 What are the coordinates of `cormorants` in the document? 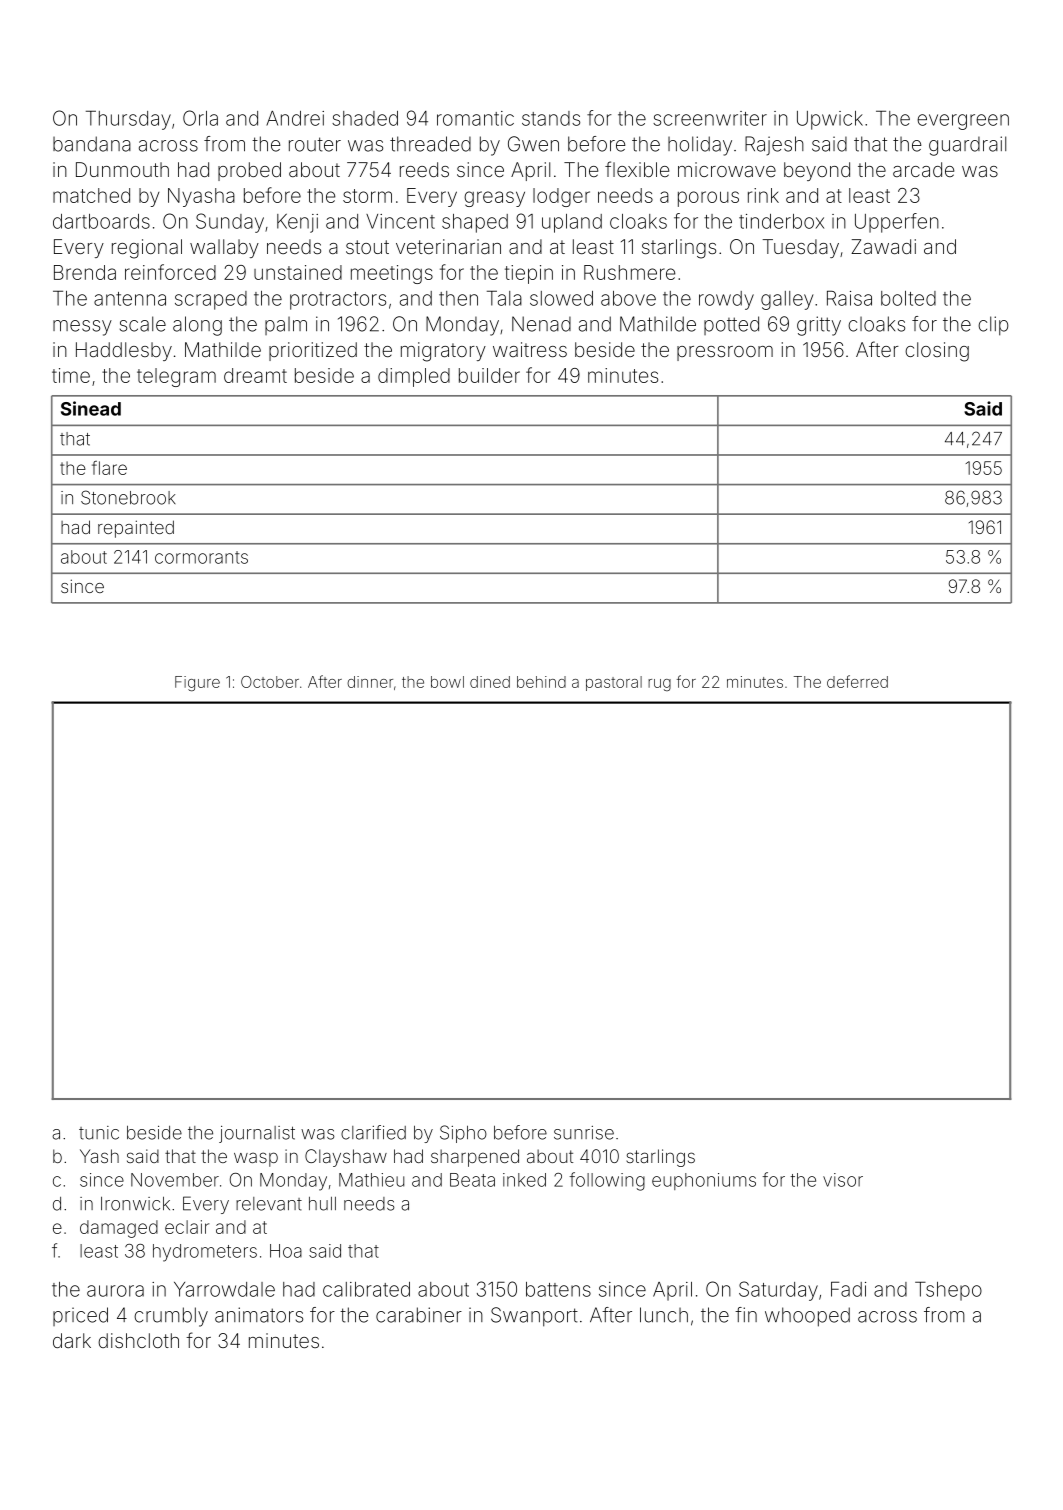 It's located at (201, 557).
